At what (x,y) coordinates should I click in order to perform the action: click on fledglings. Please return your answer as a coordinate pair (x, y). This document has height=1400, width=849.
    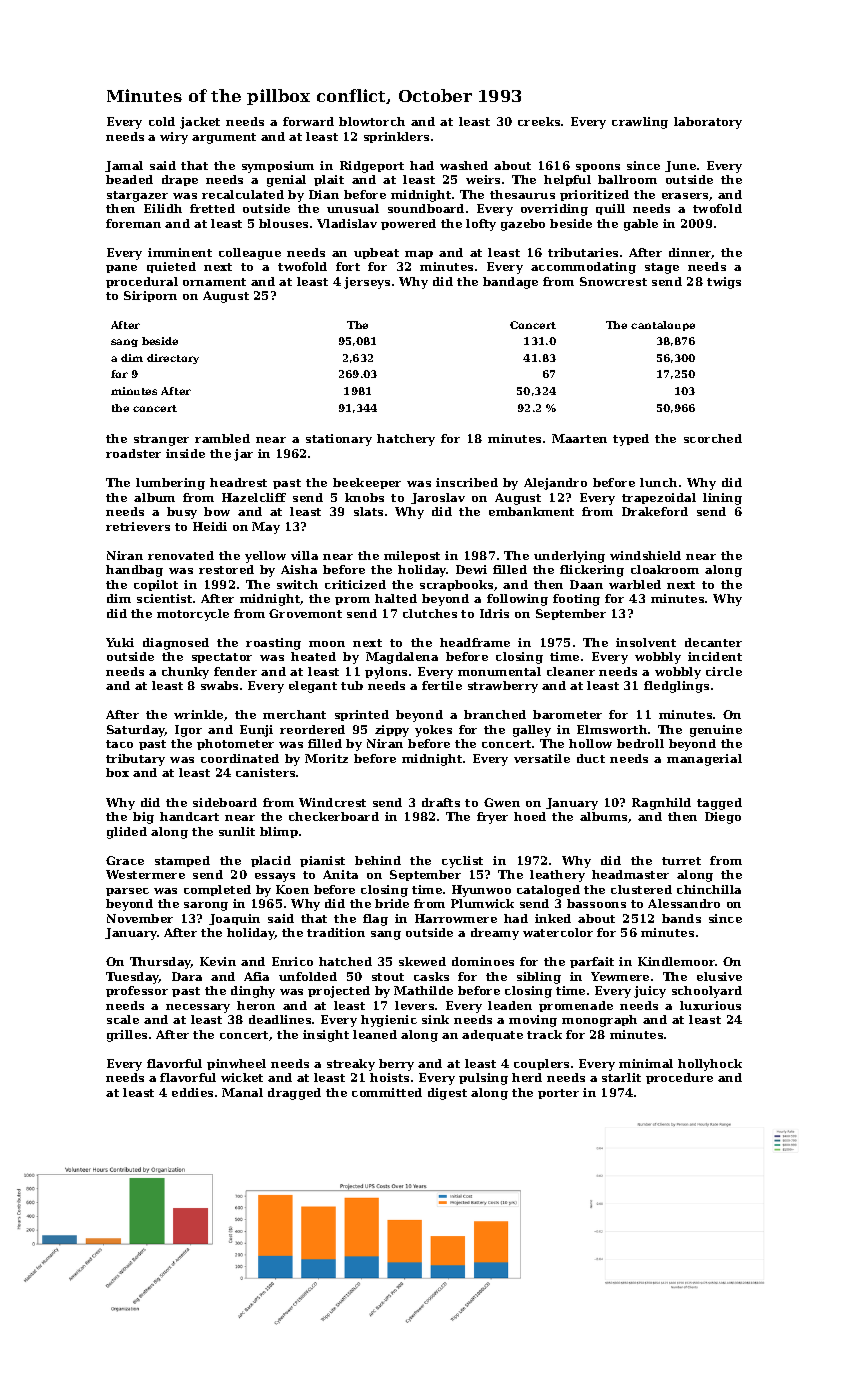
    Looking at the image, I should click on (676, 687).
